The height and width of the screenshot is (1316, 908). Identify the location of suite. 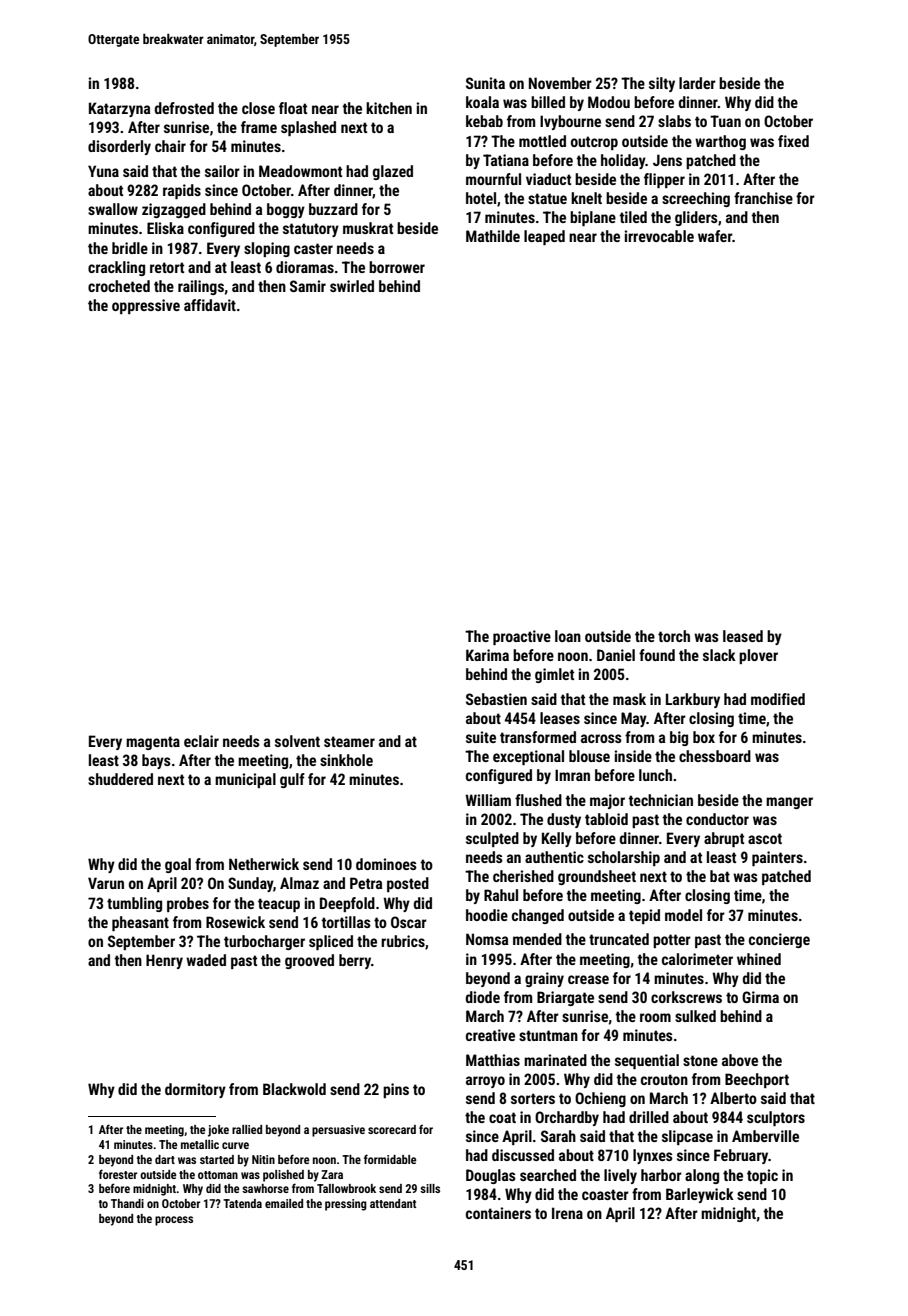
(481, 737).
